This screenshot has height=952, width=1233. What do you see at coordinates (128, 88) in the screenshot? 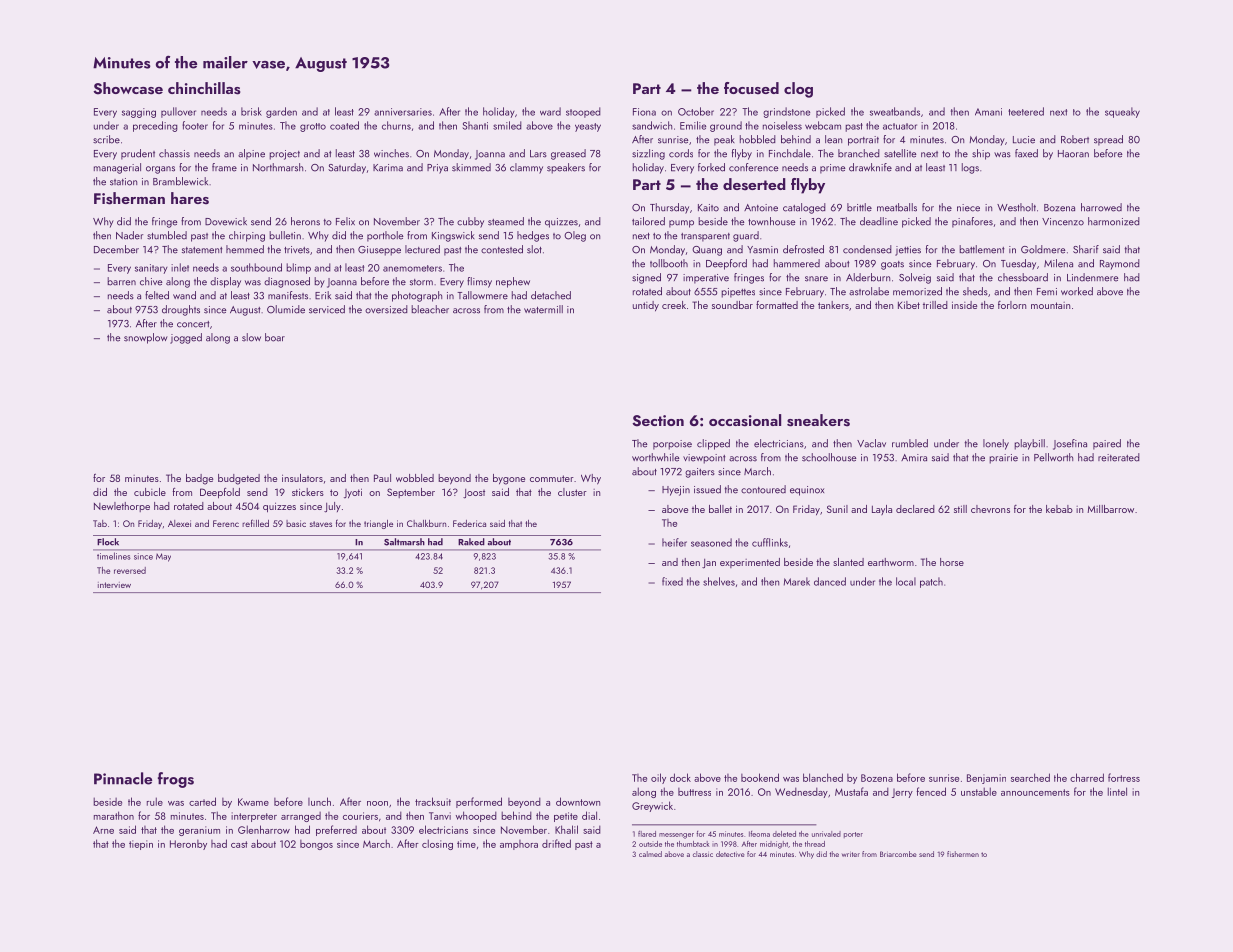
I see `Showcase` at bounding box center [128, 88].
